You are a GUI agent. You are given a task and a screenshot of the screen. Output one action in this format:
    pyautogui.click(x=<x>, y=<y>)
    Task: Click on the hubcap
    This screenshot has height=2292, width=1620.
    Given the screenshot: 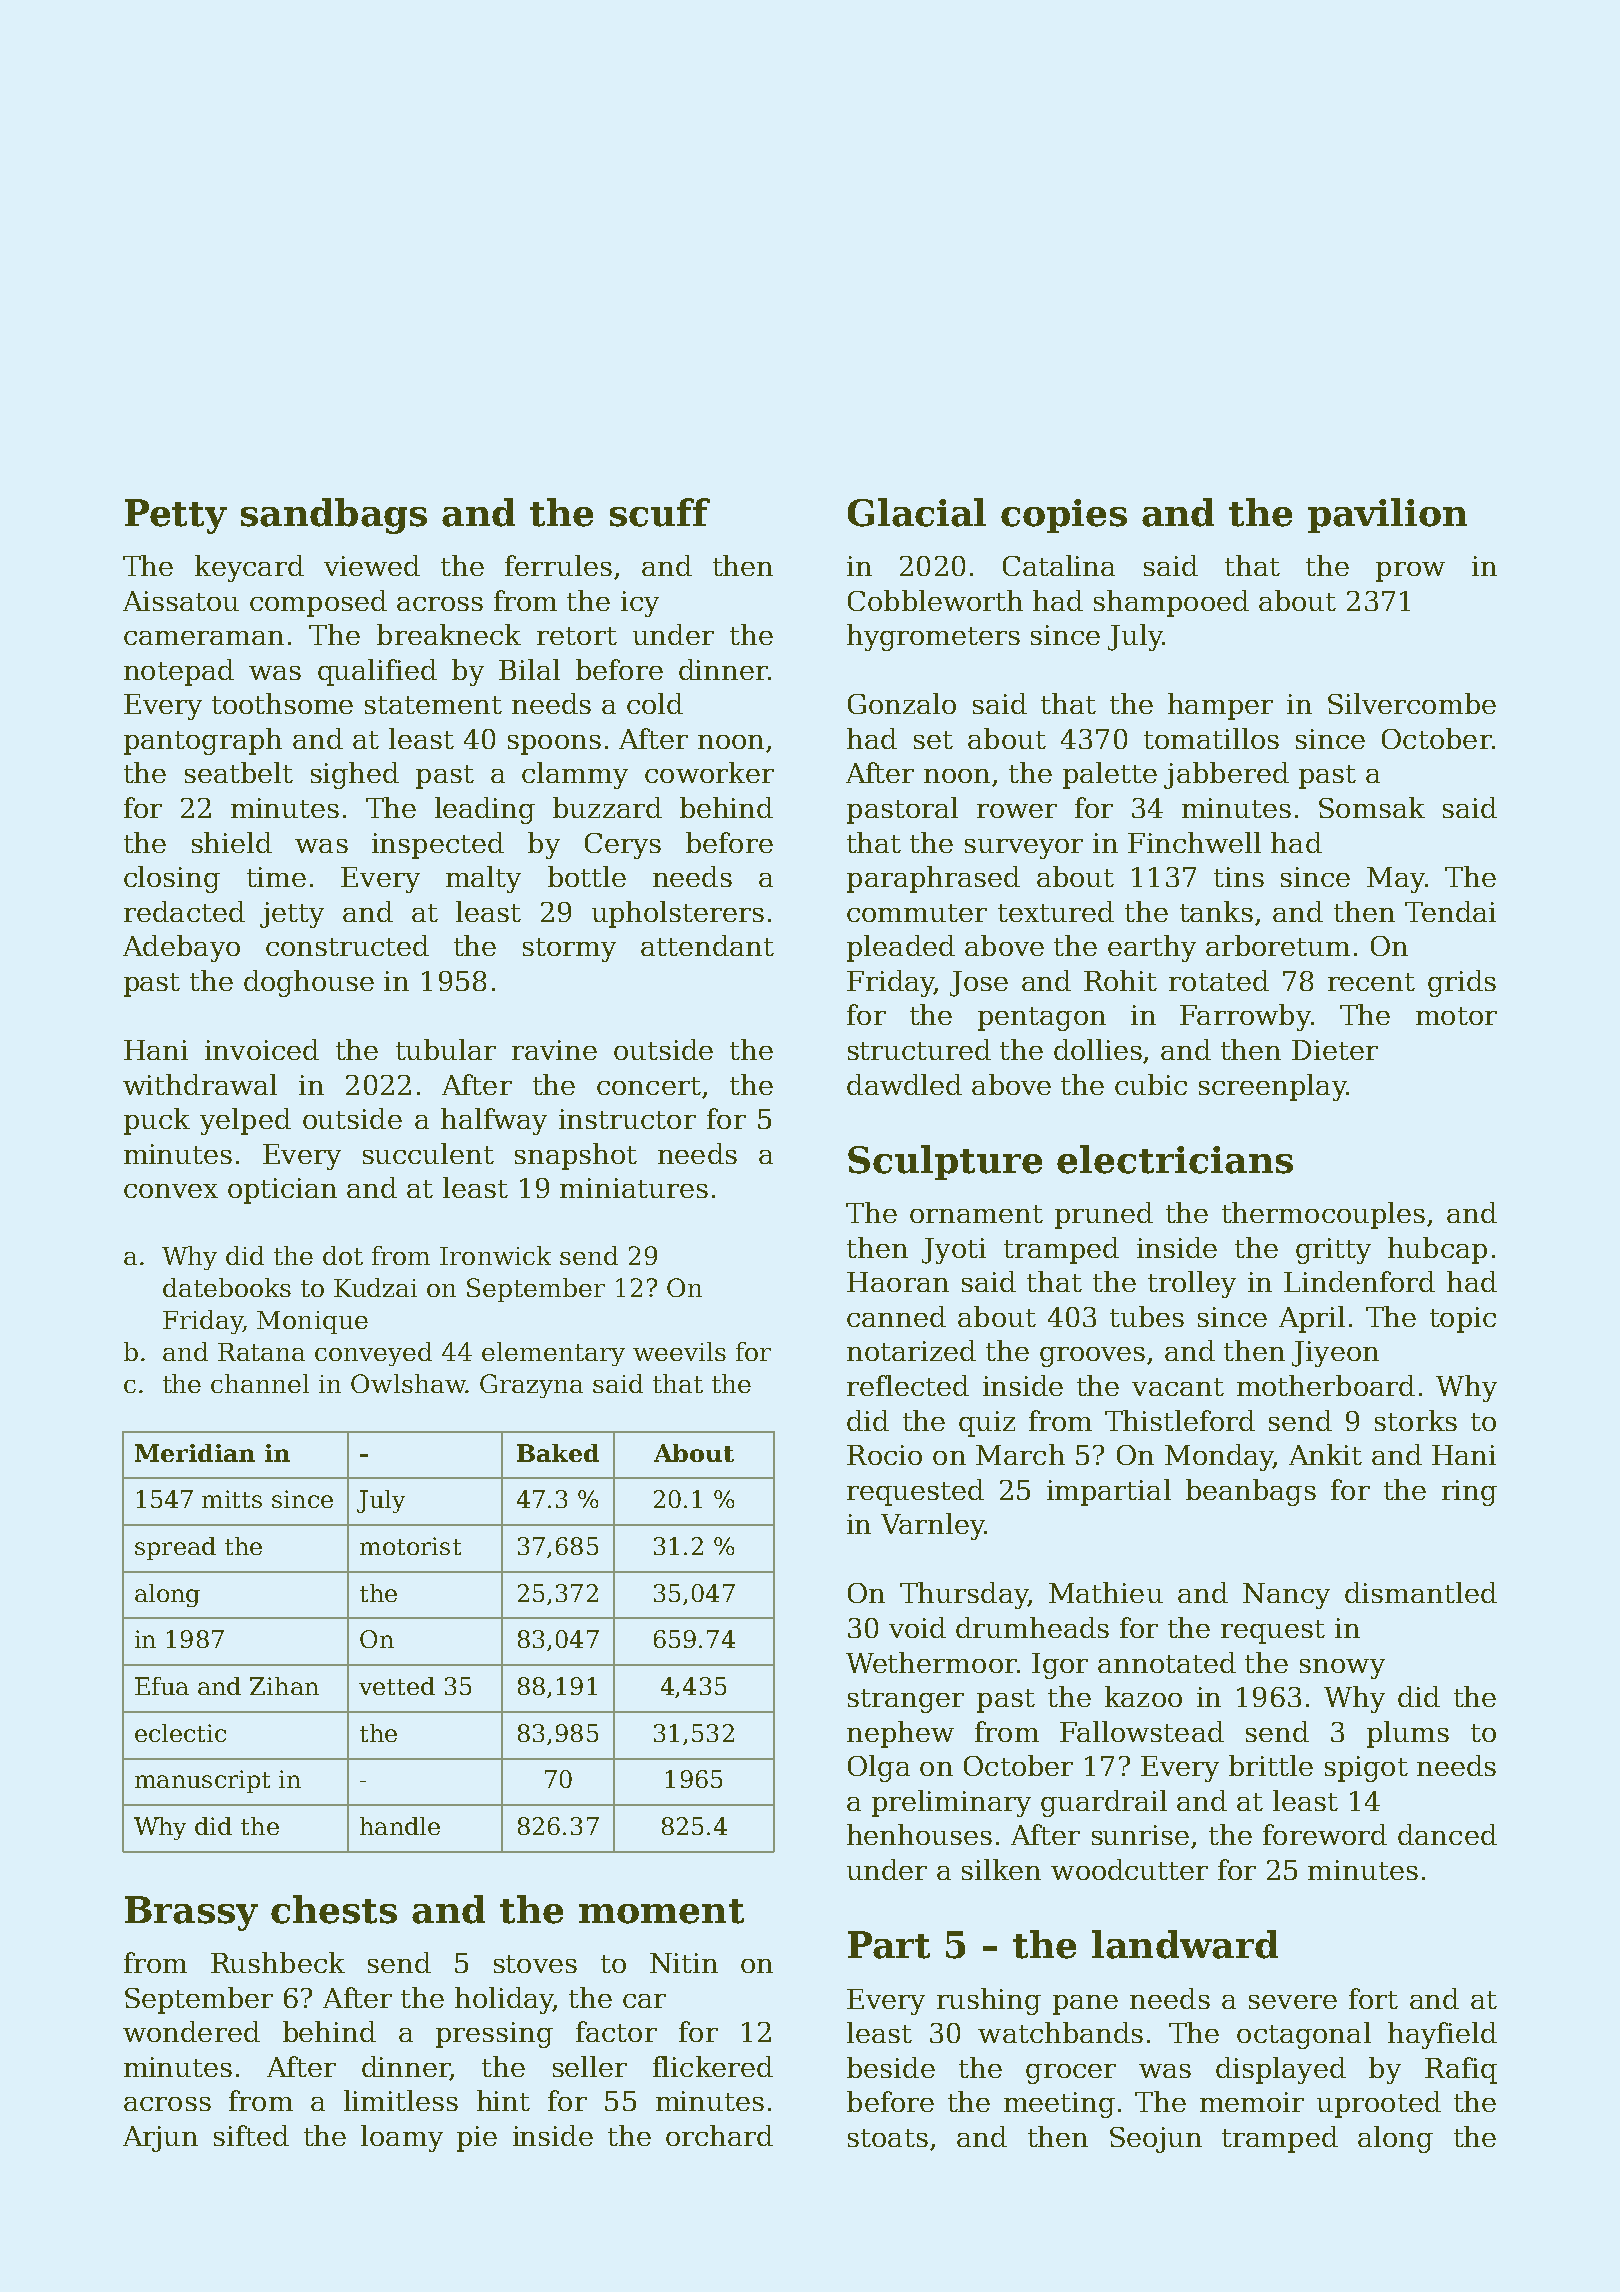 What is the action you would take?
    pyautogui.click(x=1437, y=1250)
